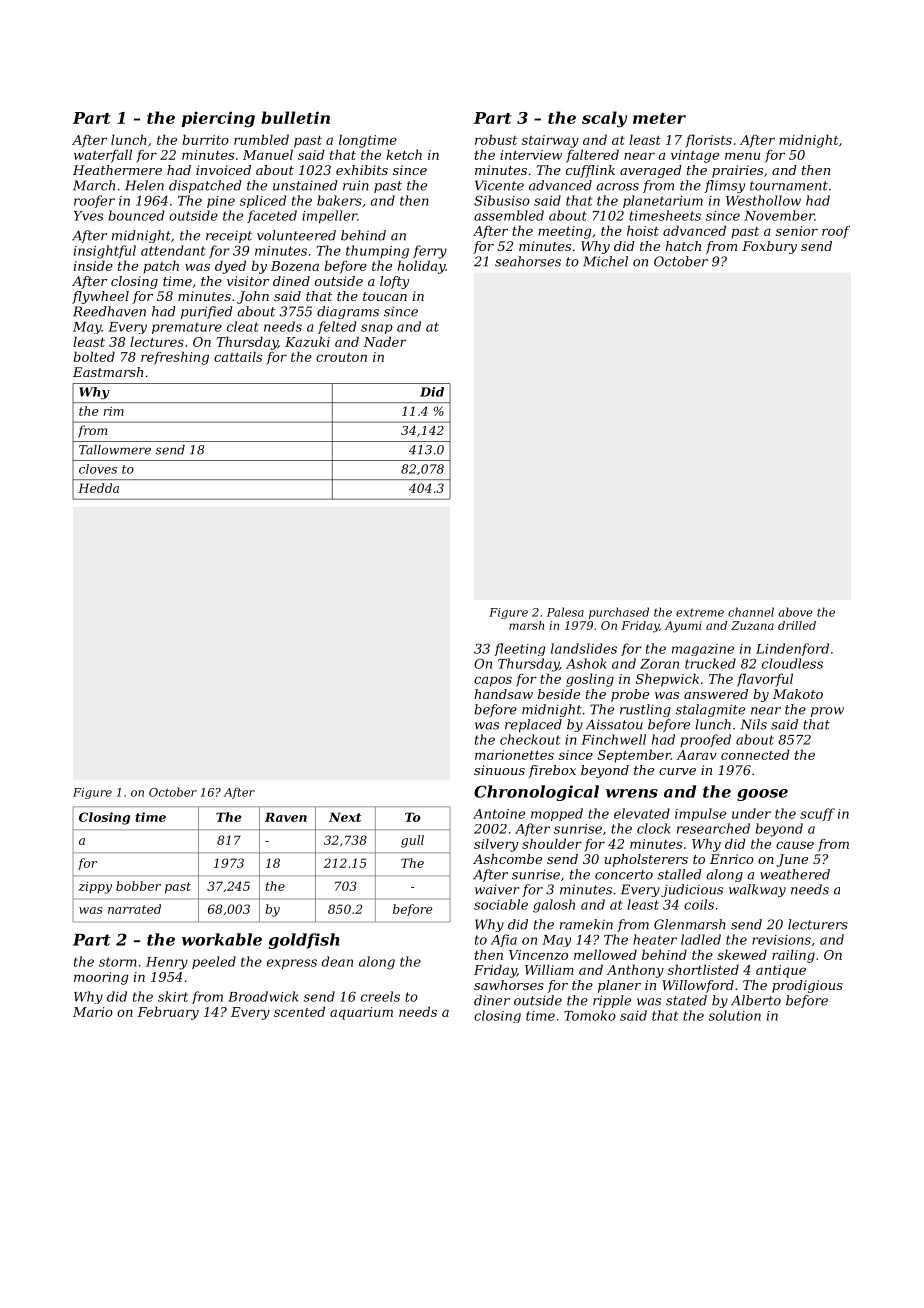 Image resolution: width=924 pixels, height=1308 pixels. What do you see at coordinates (565, 612) in the page?
I see `Palesa` at bounding box center [565, 612].
